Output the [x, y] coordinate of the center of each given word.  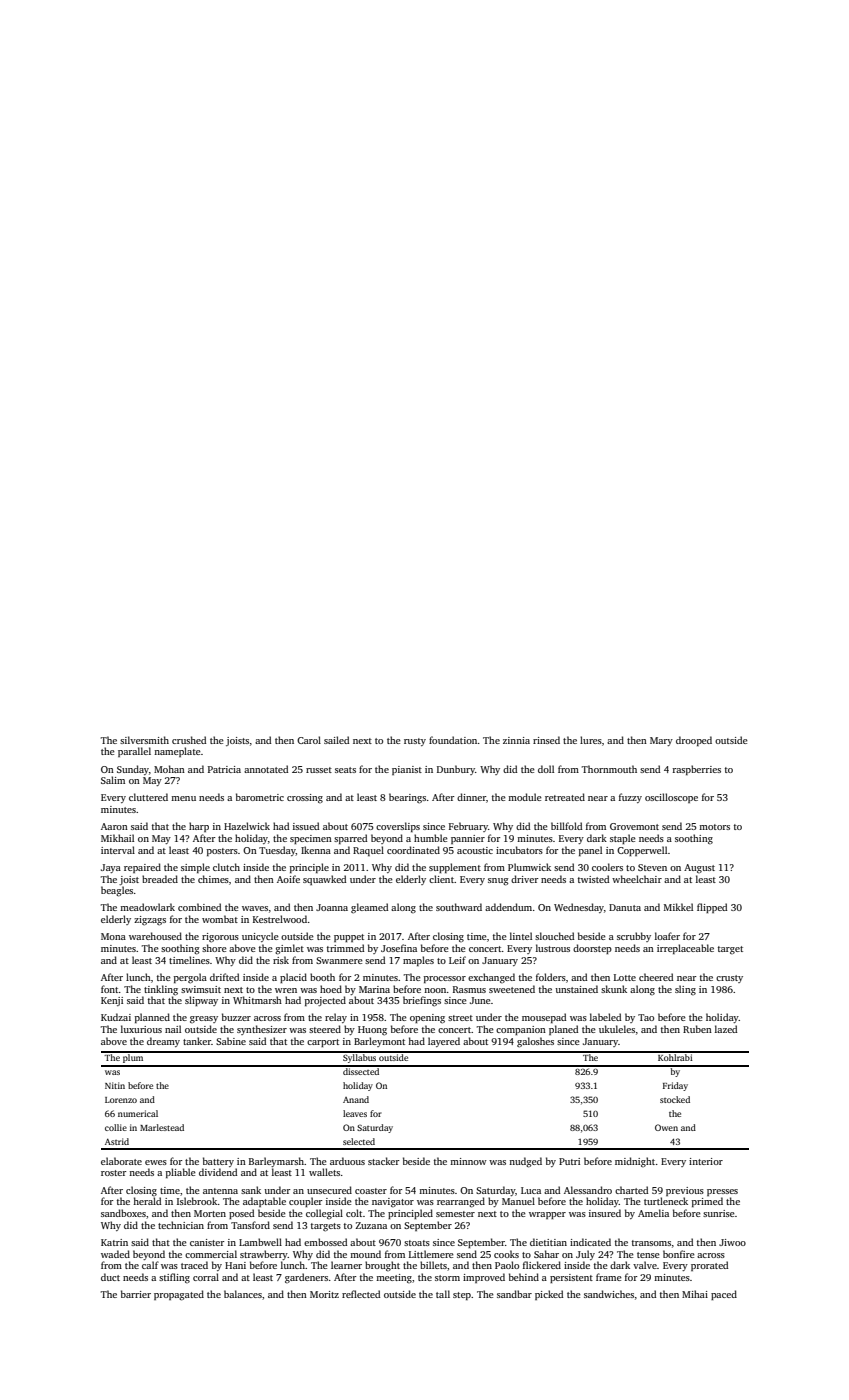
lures [591, 740]
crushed [189, 740]
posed [241, 1214]
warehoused [155, 936]
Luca [531, 1190]
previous [685, 1191]
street [460, 1018]
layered [444, 1042]
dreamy [163, 1042]
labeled [605, 1017]
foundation [453, 740]
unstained [576, 989]
